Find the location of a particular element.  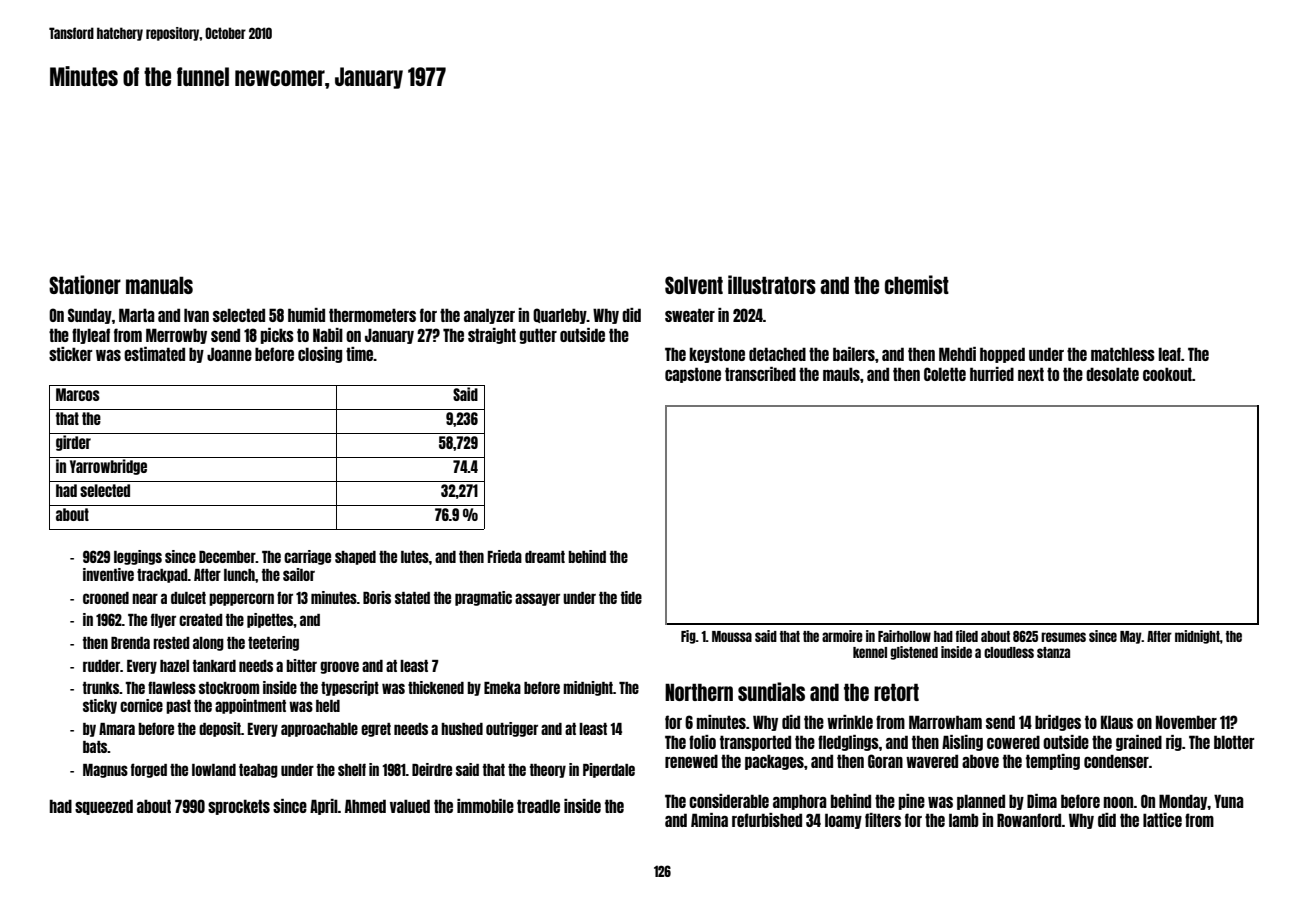

chemist is located at coordinates (917, 284).
